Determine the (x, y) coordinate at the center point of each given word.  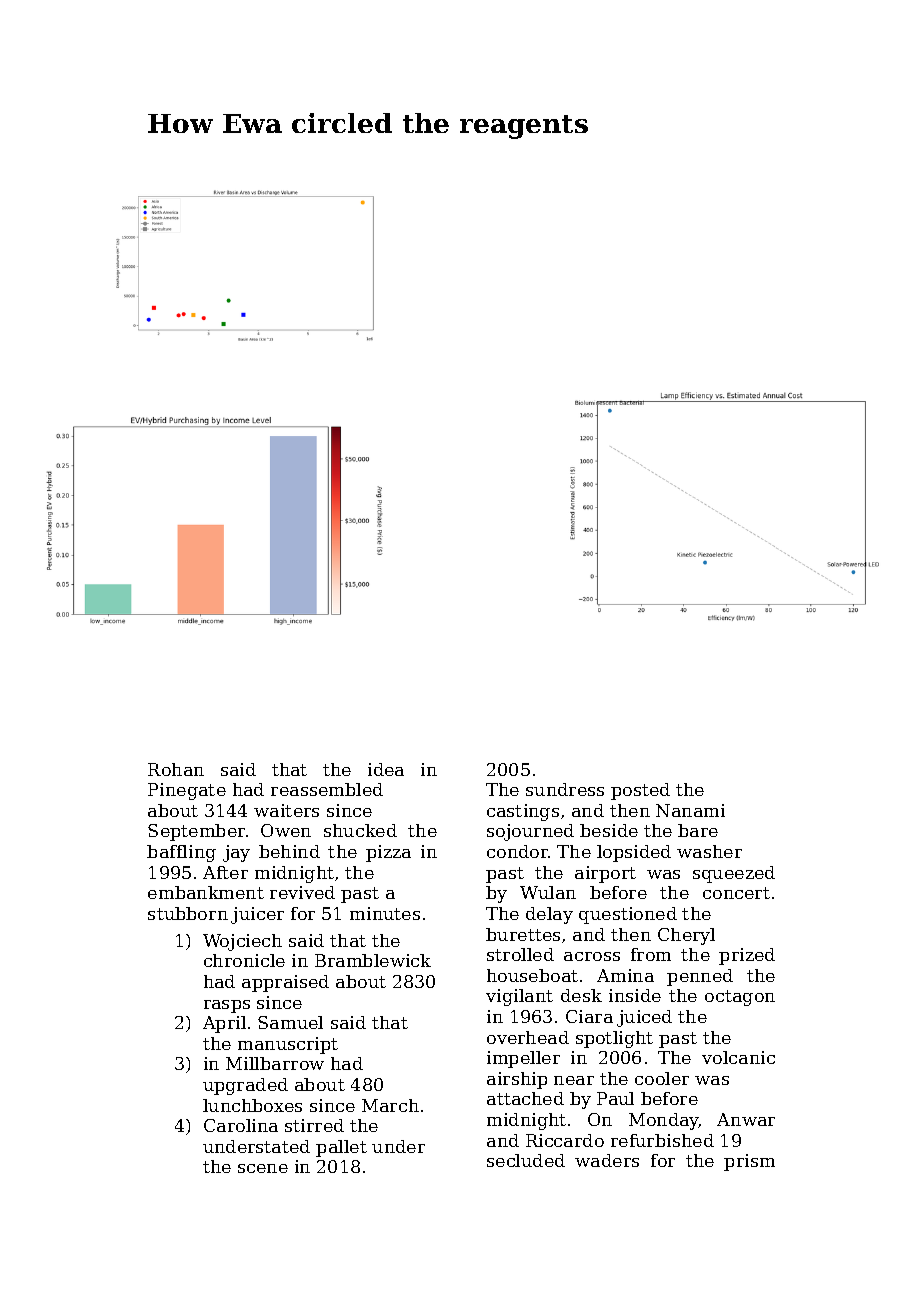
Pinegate (187, 791)
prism (749, 1162)
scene (263, 1168)
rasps (227, 1006)
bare (698, 830)
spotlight (614, 1039)
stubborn (188, 913)
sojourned (530, 832)
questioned (628, 915)
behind (289, 851)
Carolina (241, 1125)
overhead (528, 1037)
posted (640, 791)
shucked (360, 830)
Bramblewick (373, 960)
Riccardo (565, 1140)
